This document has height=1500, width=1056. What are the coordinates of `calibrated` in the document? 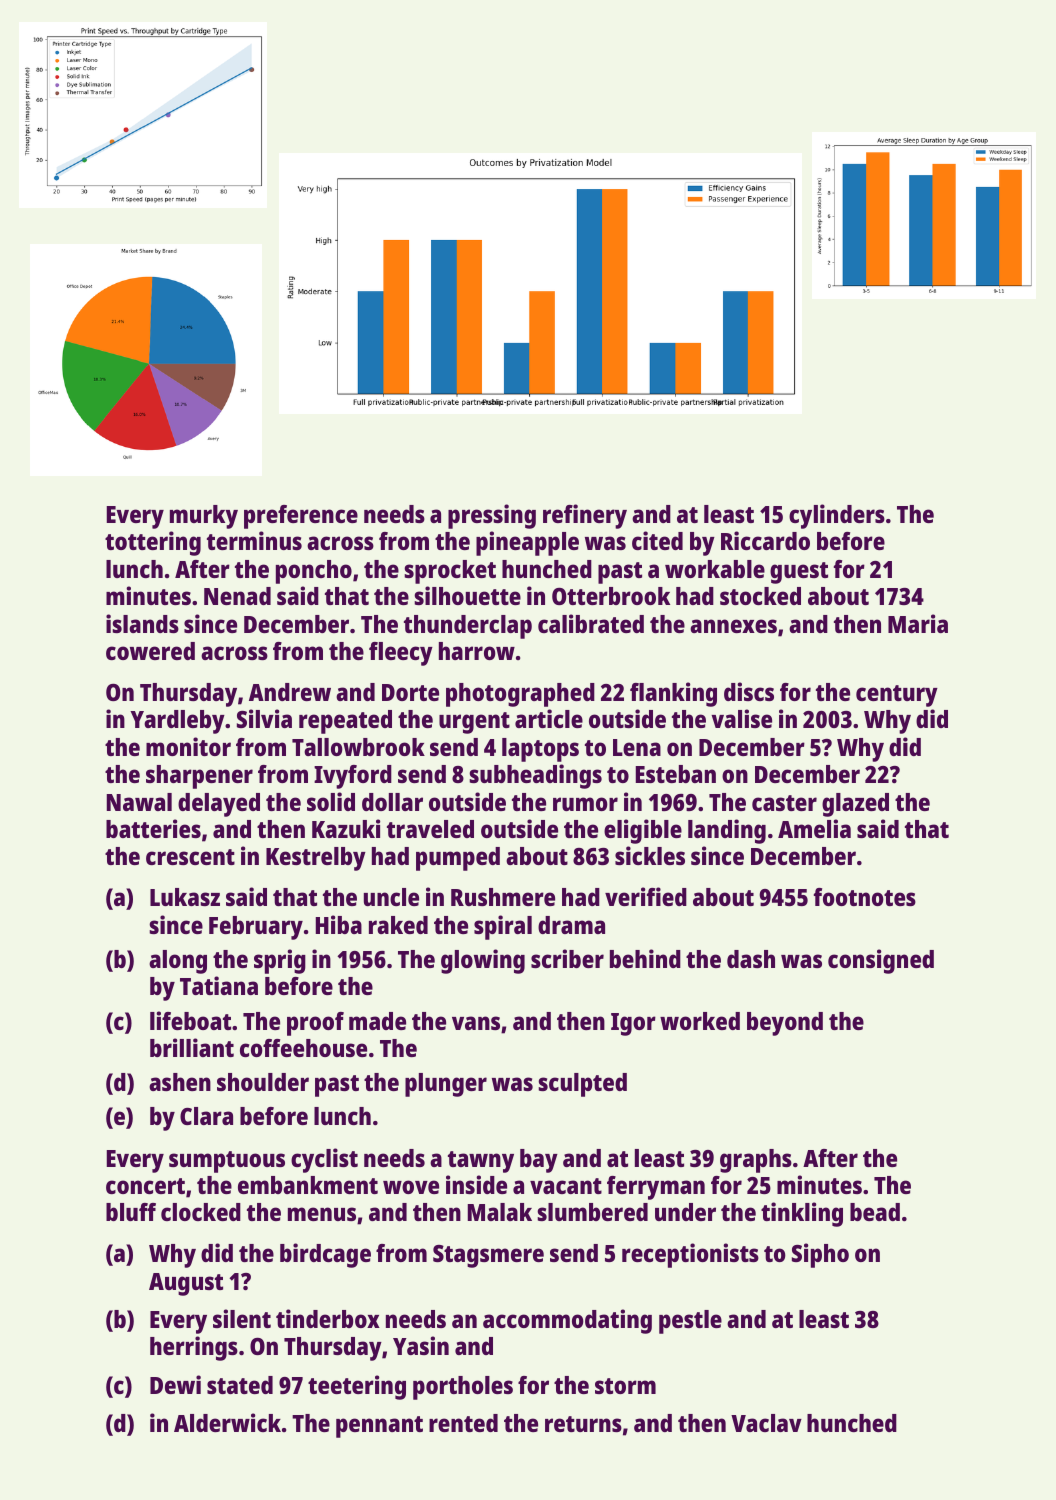 It's located at (591, 623).
